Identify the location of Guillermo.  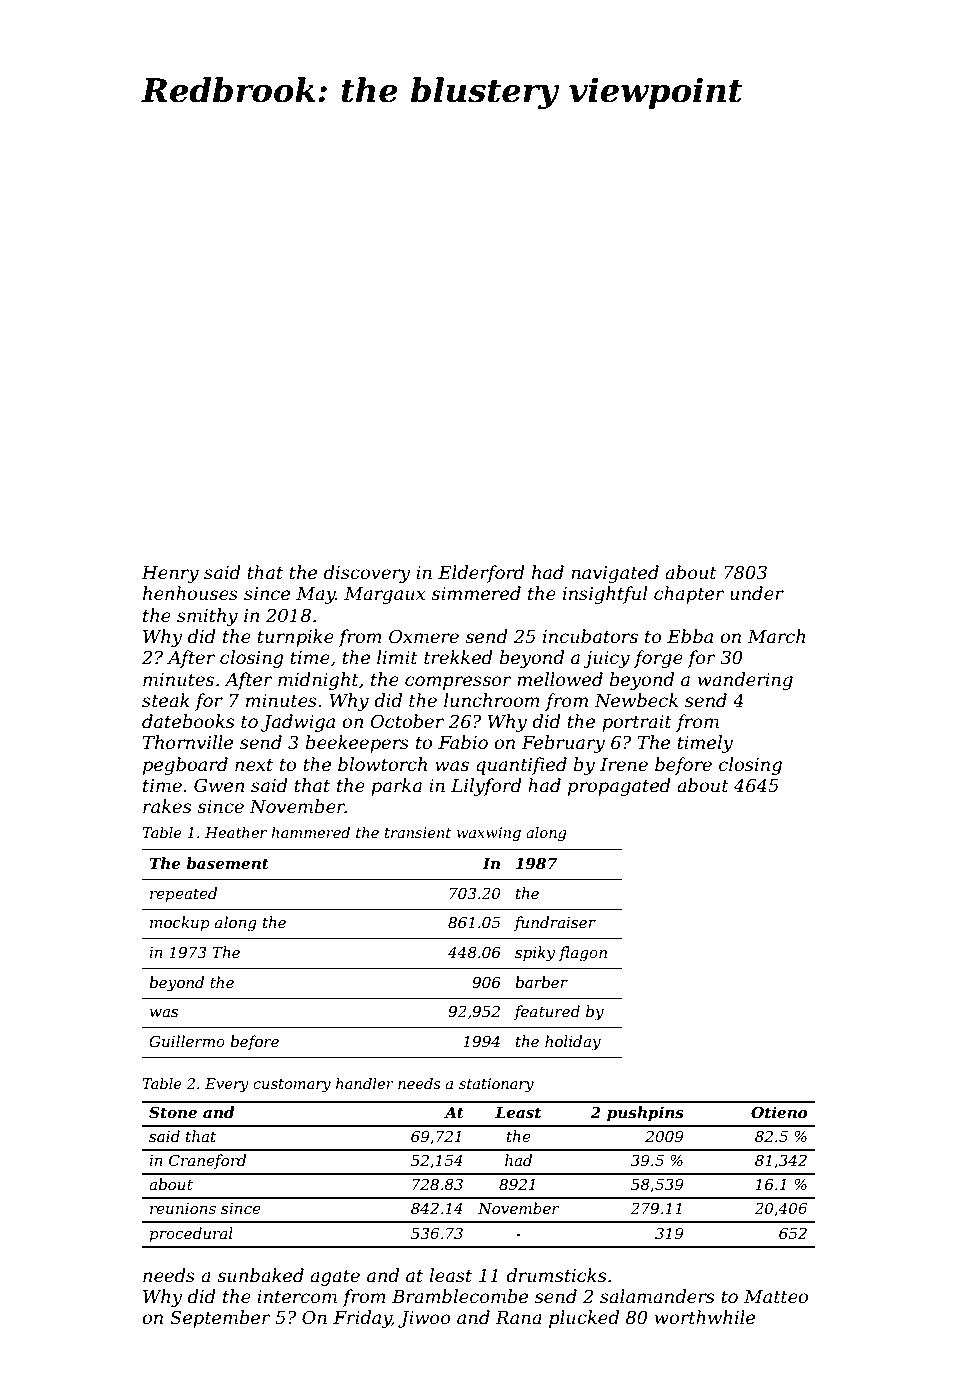
(187, 1041).
